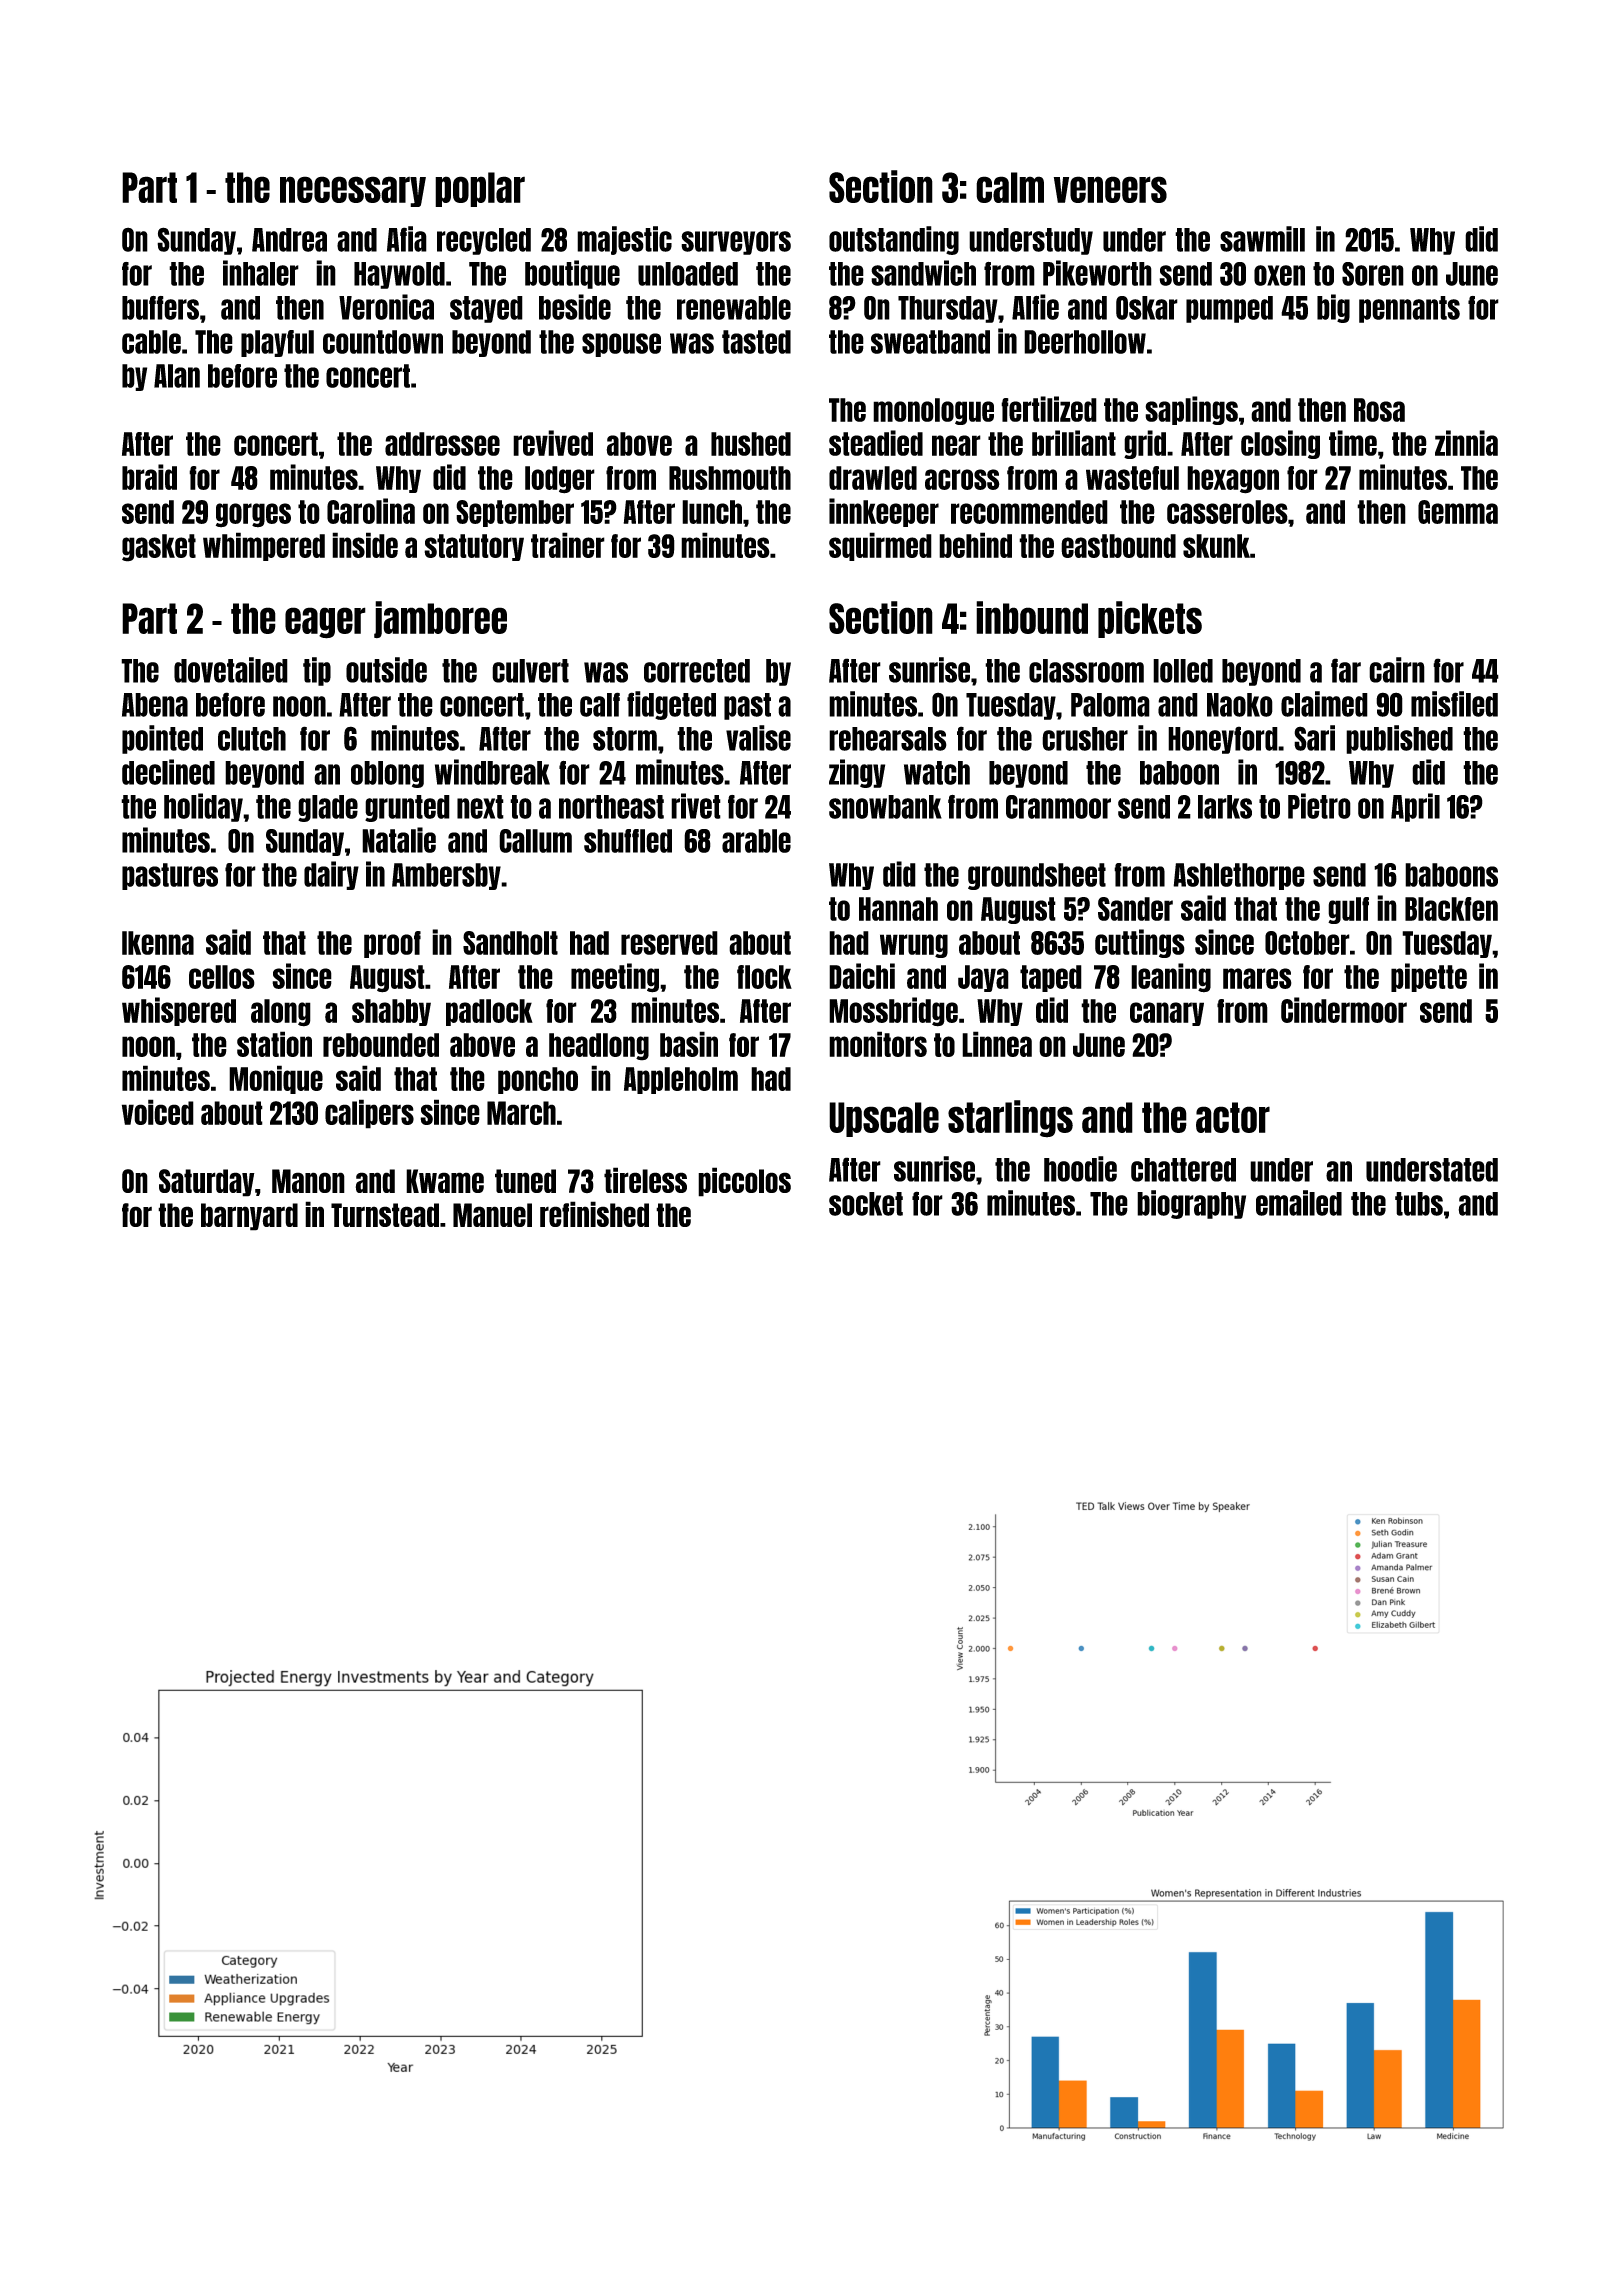 This page has height=2292, width=1620. I want to click on voiced, so click(158, 1112).
